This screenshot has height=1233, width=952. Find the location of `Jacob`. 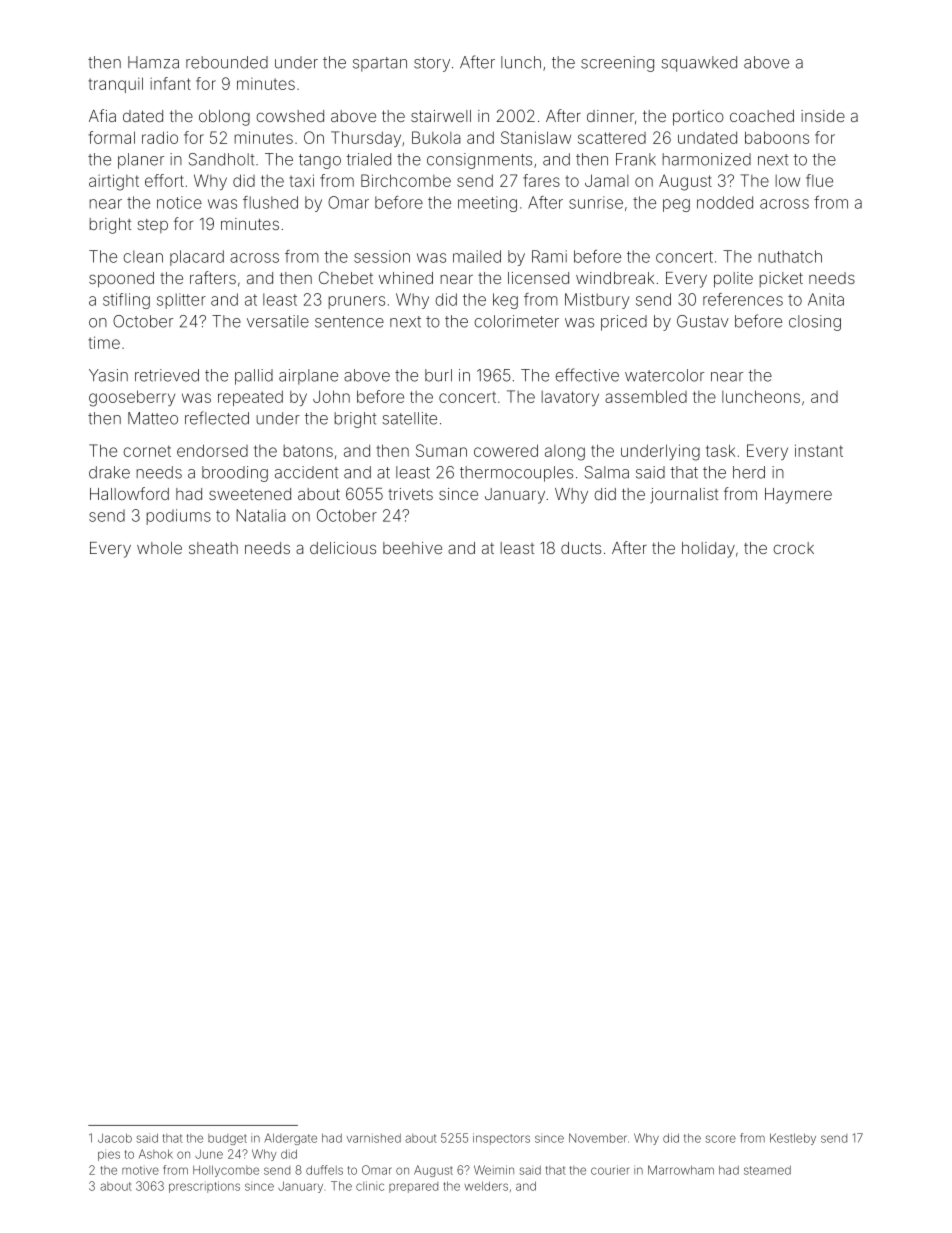

Jacob is located at coordinates (115, 1138).
